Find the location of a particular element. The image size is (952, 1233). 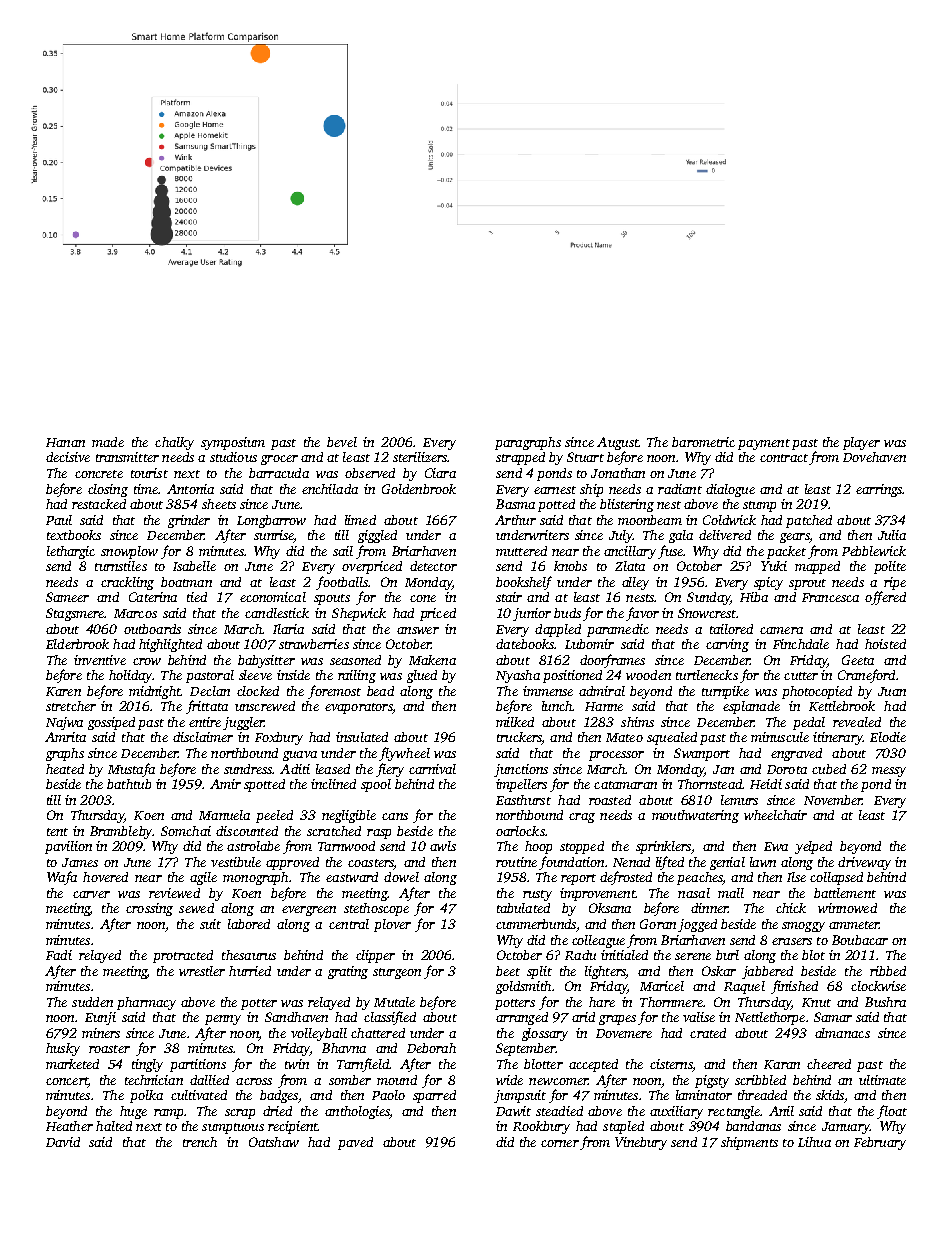

barometric is located at coordinates (703, 442).
